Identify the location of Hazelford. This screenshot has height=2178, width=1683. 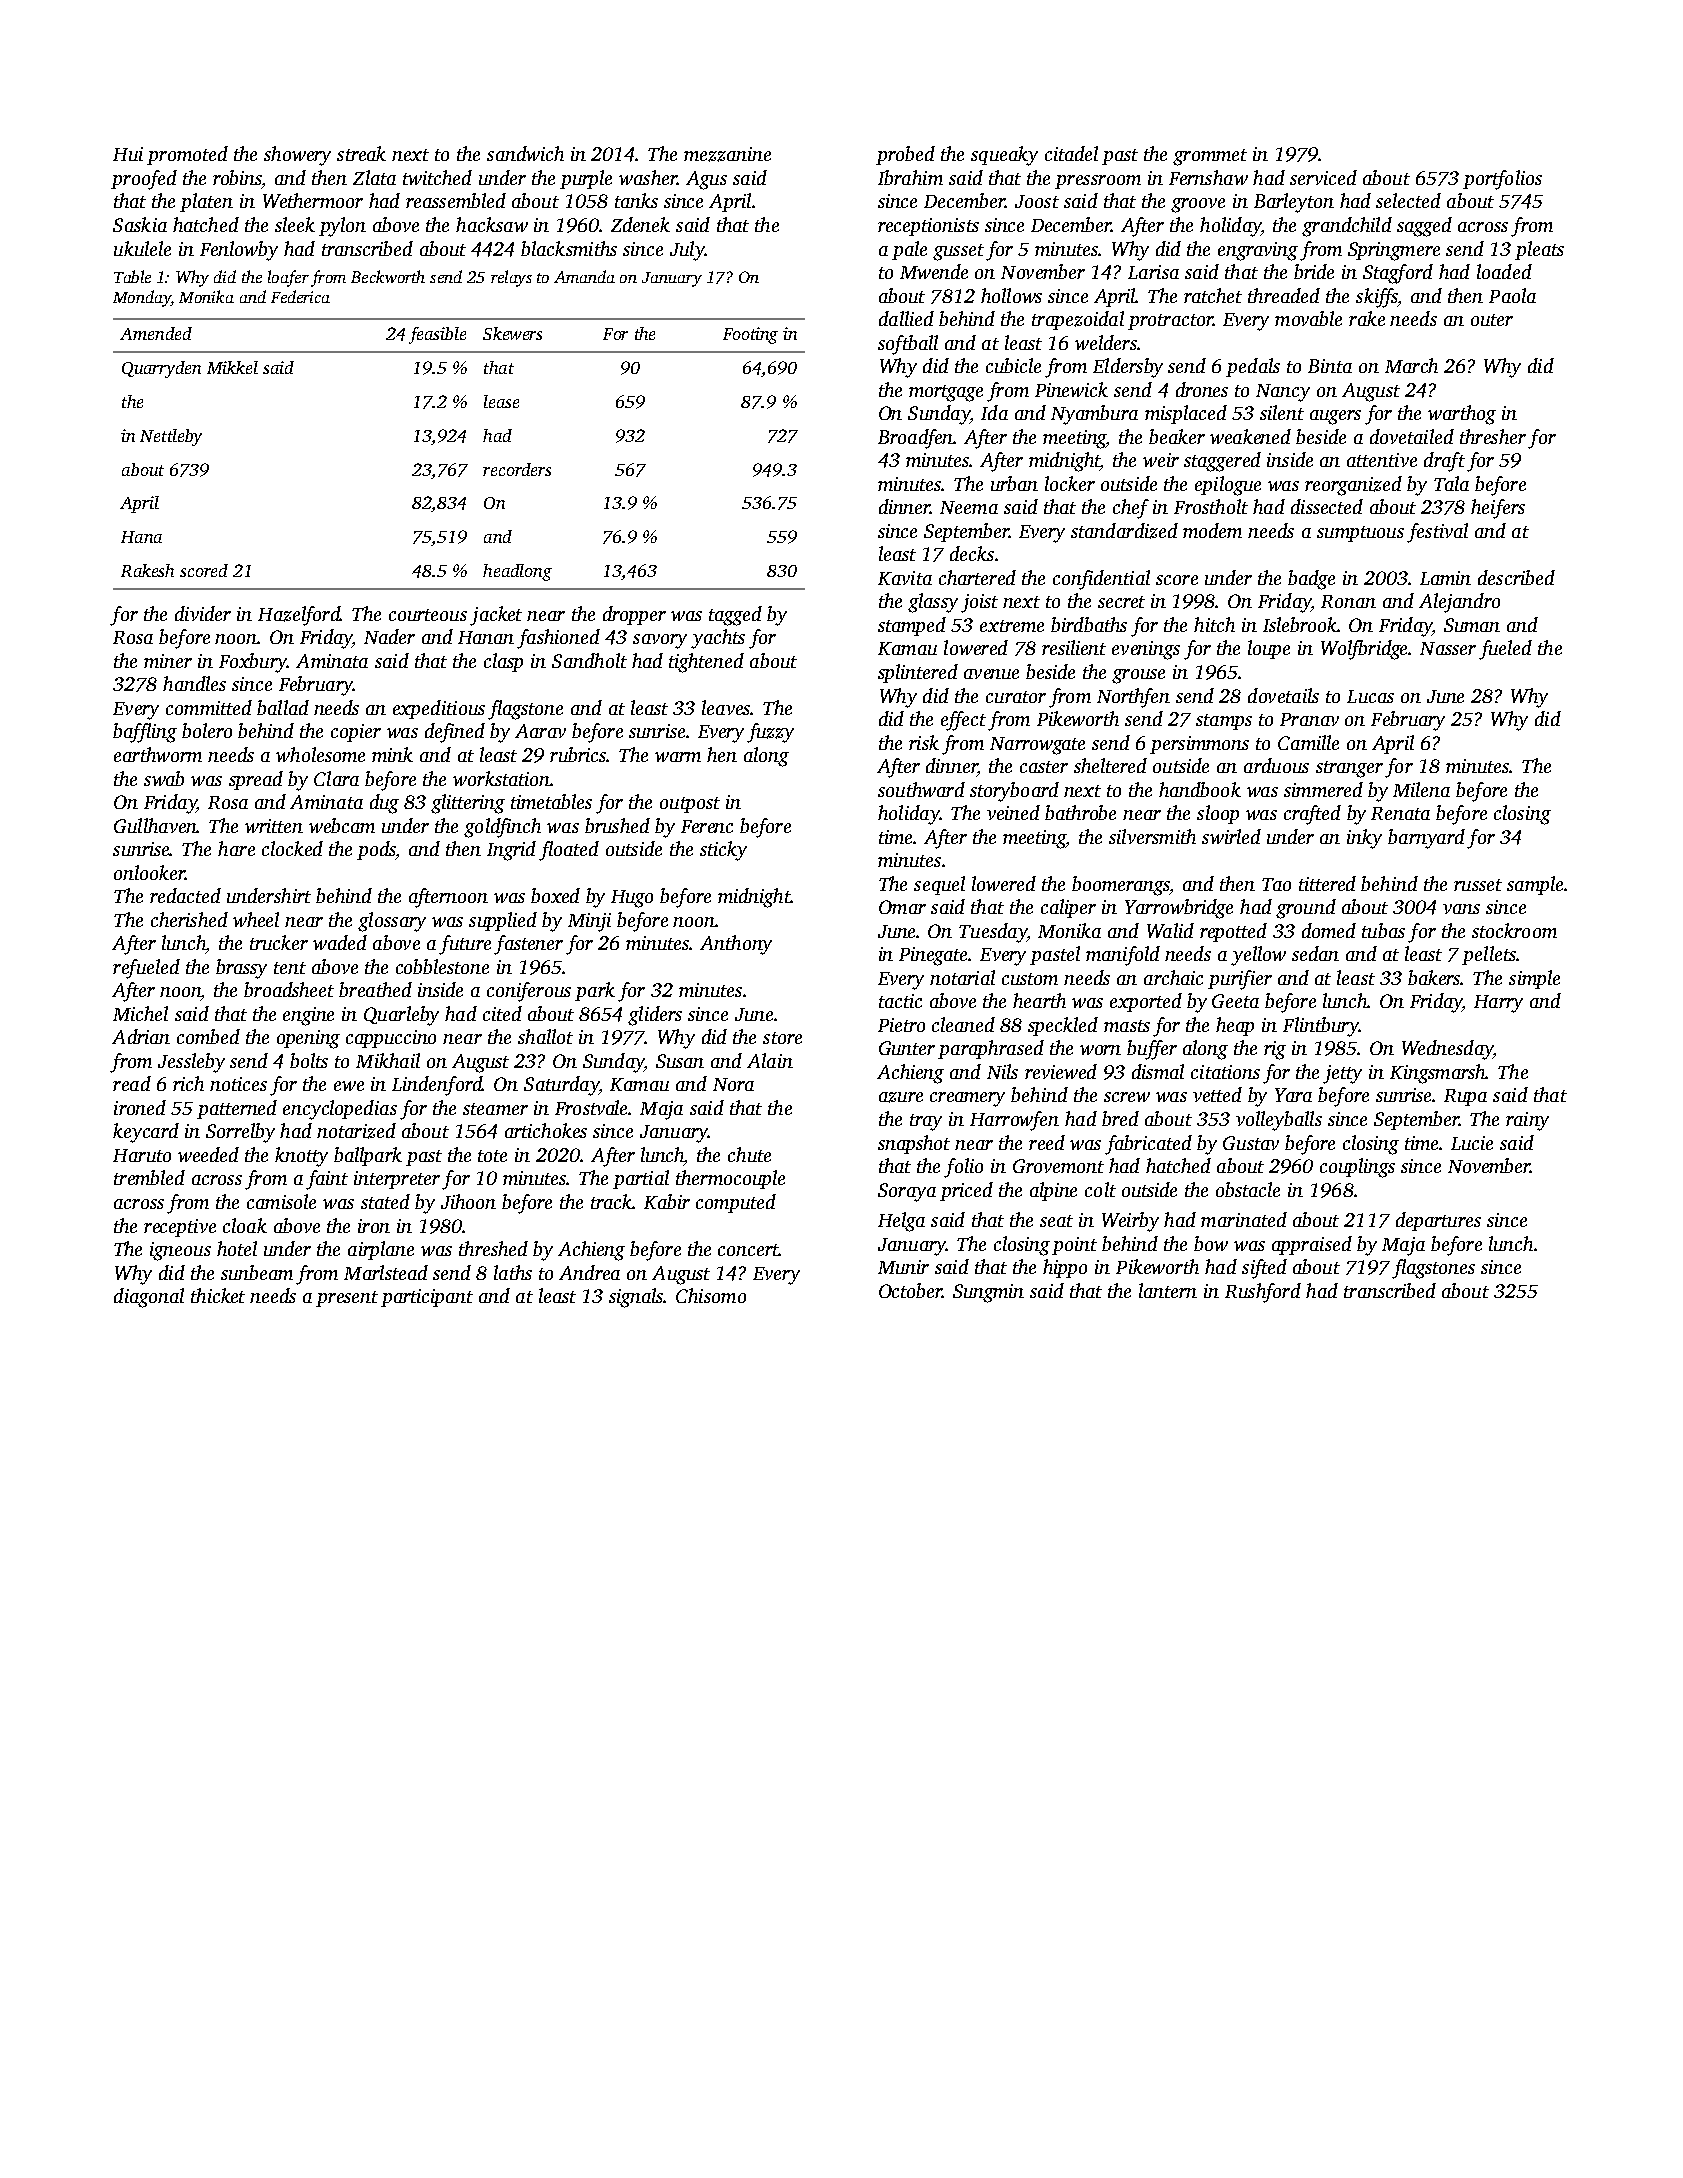
(299, 616).
